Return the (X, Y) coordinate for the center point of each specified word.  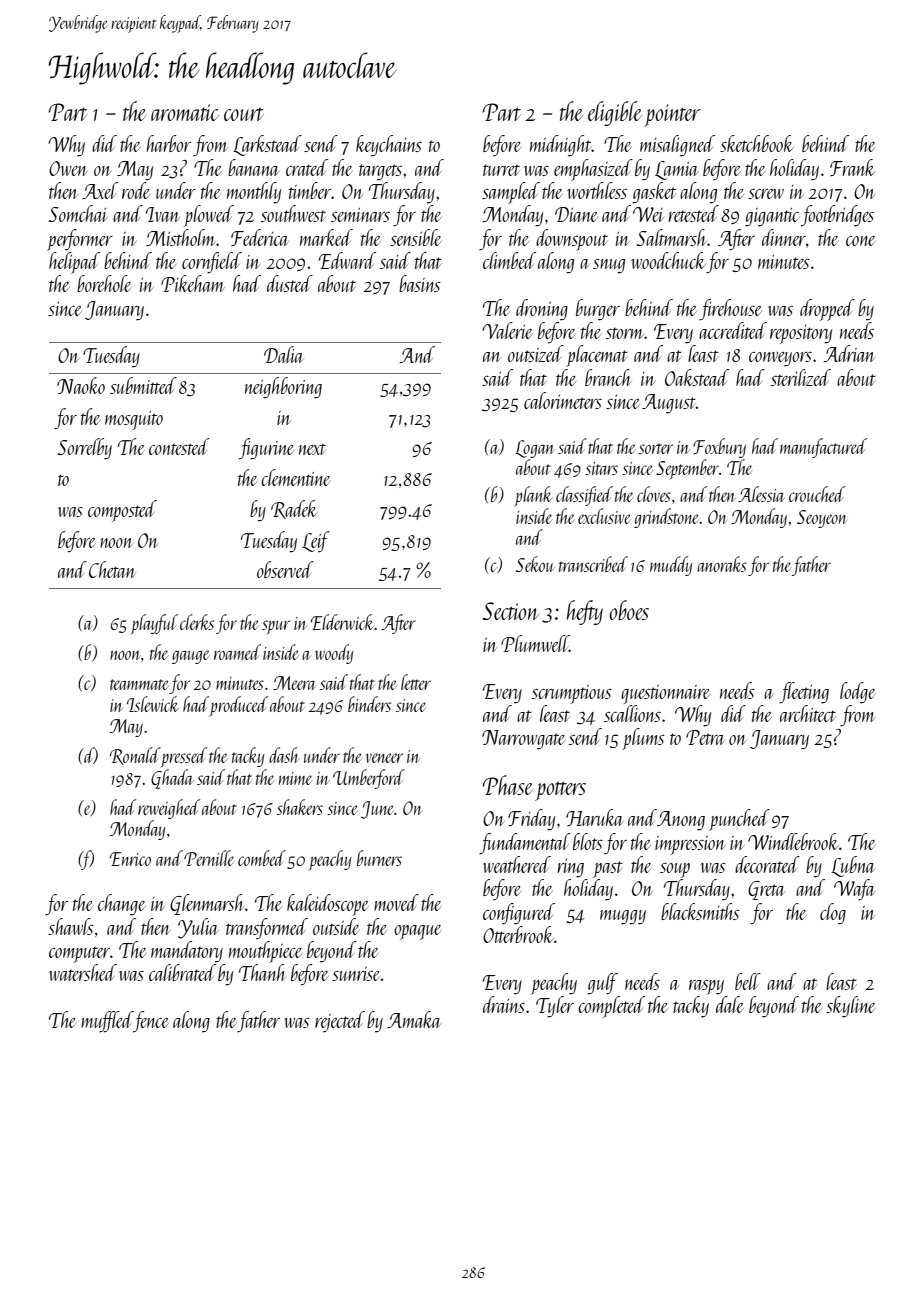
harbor (168, 143)
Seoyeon (822, 519)
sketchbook (757, 143)
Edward (347, 260)
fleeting (804, 693)
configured (519, 914)
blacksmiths (700, 911)
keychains (389, 146)
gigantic (772, 217)
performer (80, 240)
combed (262, 858)
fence (151, 1022)
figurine (266, 448)
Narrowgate (523, 740)
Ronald (135, 756)
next (312, 449)
